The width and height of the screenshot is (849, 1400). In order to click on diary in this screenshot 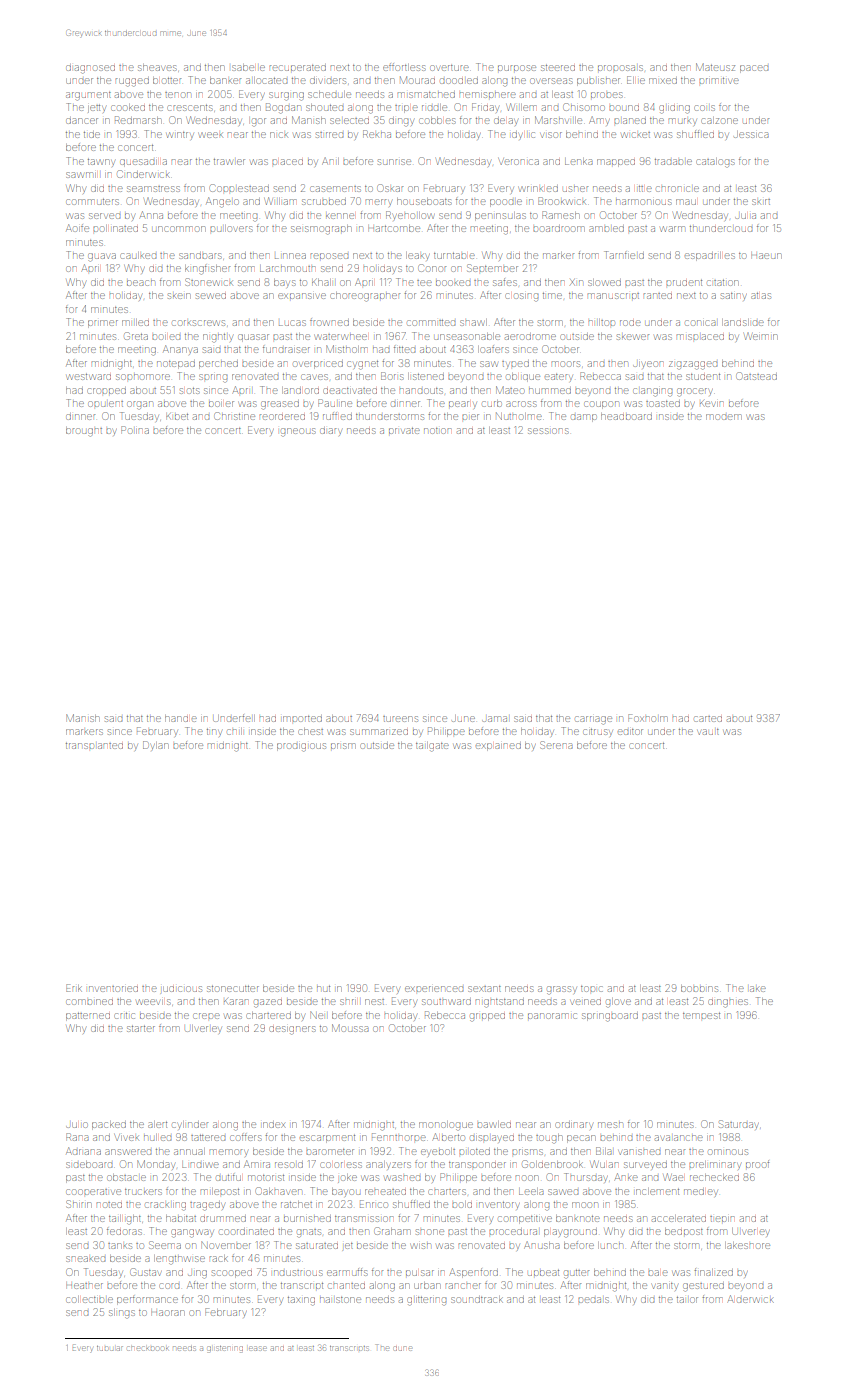, I will do `click(330, 432)`.
